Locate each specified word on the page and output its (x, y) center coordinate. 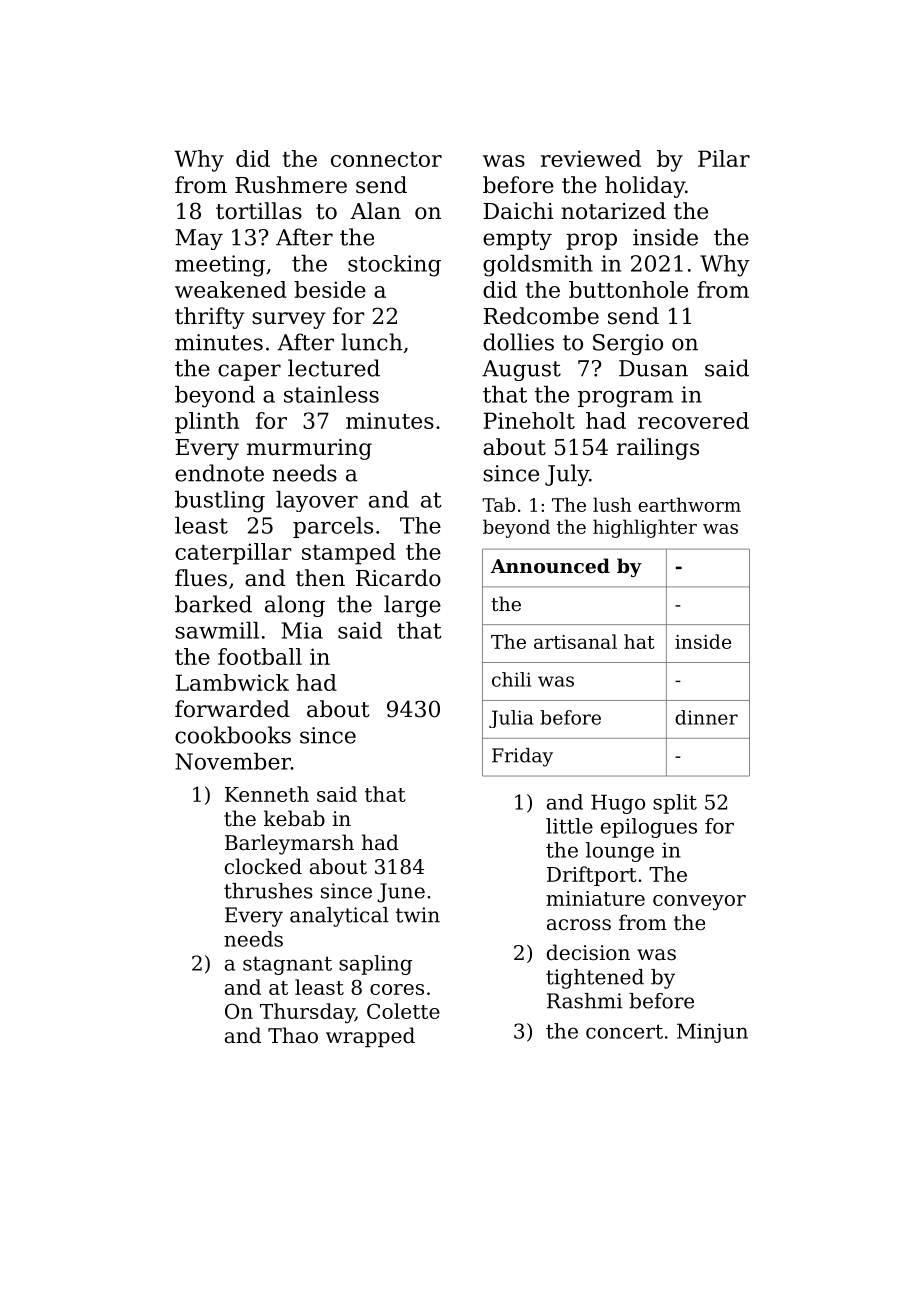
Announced (550, 565)
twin (418, 915)
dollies (518, 342)
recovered (693, 420)
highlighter (645, 528)
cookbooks (233, 735)
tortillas (259, 211)
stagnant (287, 965)
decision (588, 952)
